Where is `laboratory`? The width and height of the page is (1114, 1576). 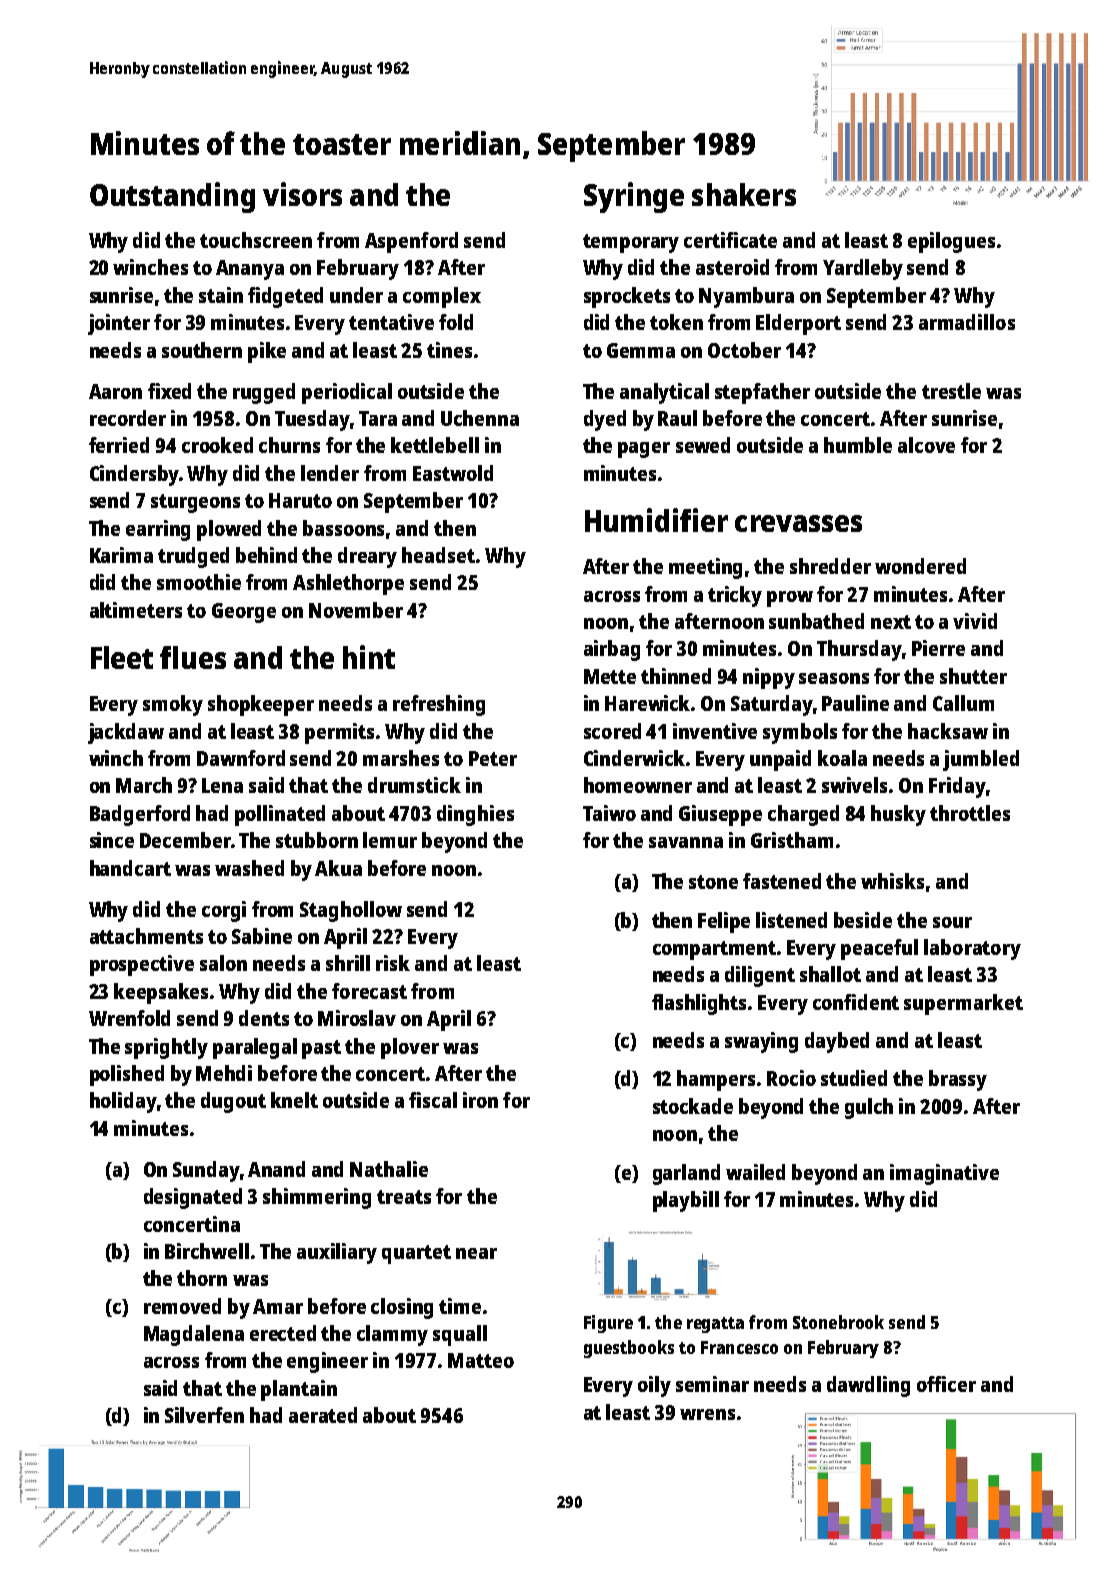
laboratory is located at coordinates (972, 949).
